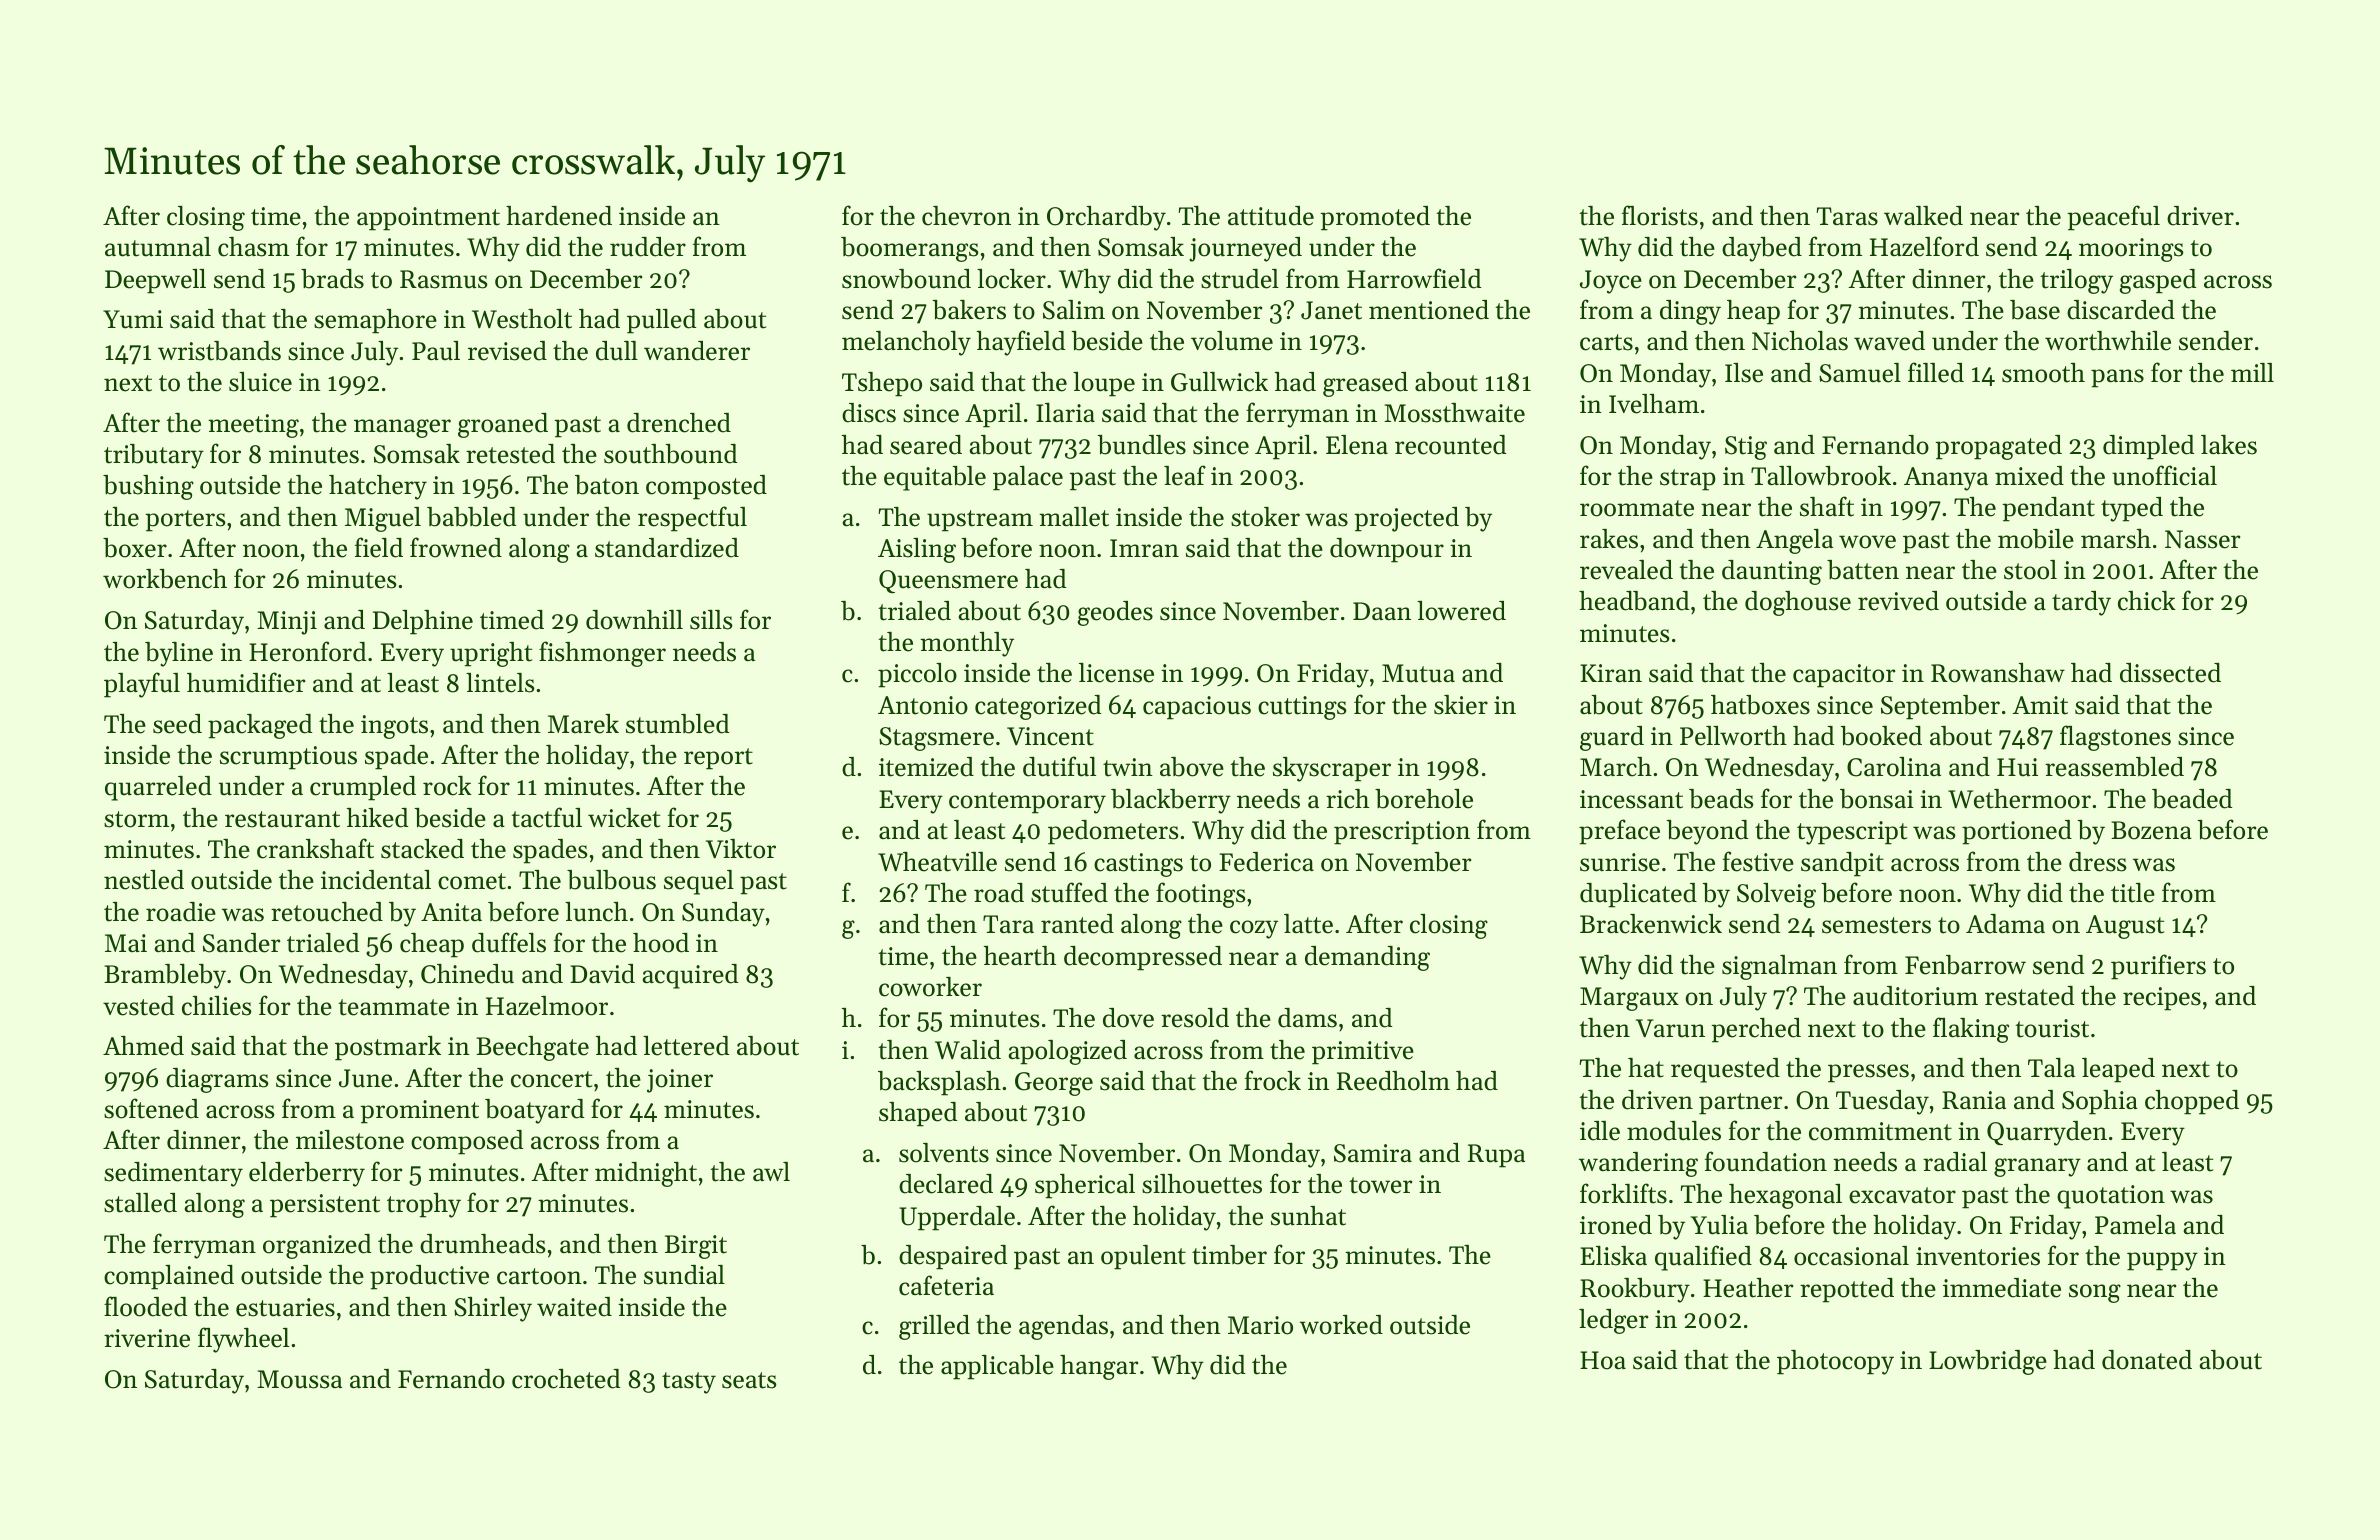  Describe the element at coordinates (428, 219) in the screenshot. I see `appointment` at that location.
